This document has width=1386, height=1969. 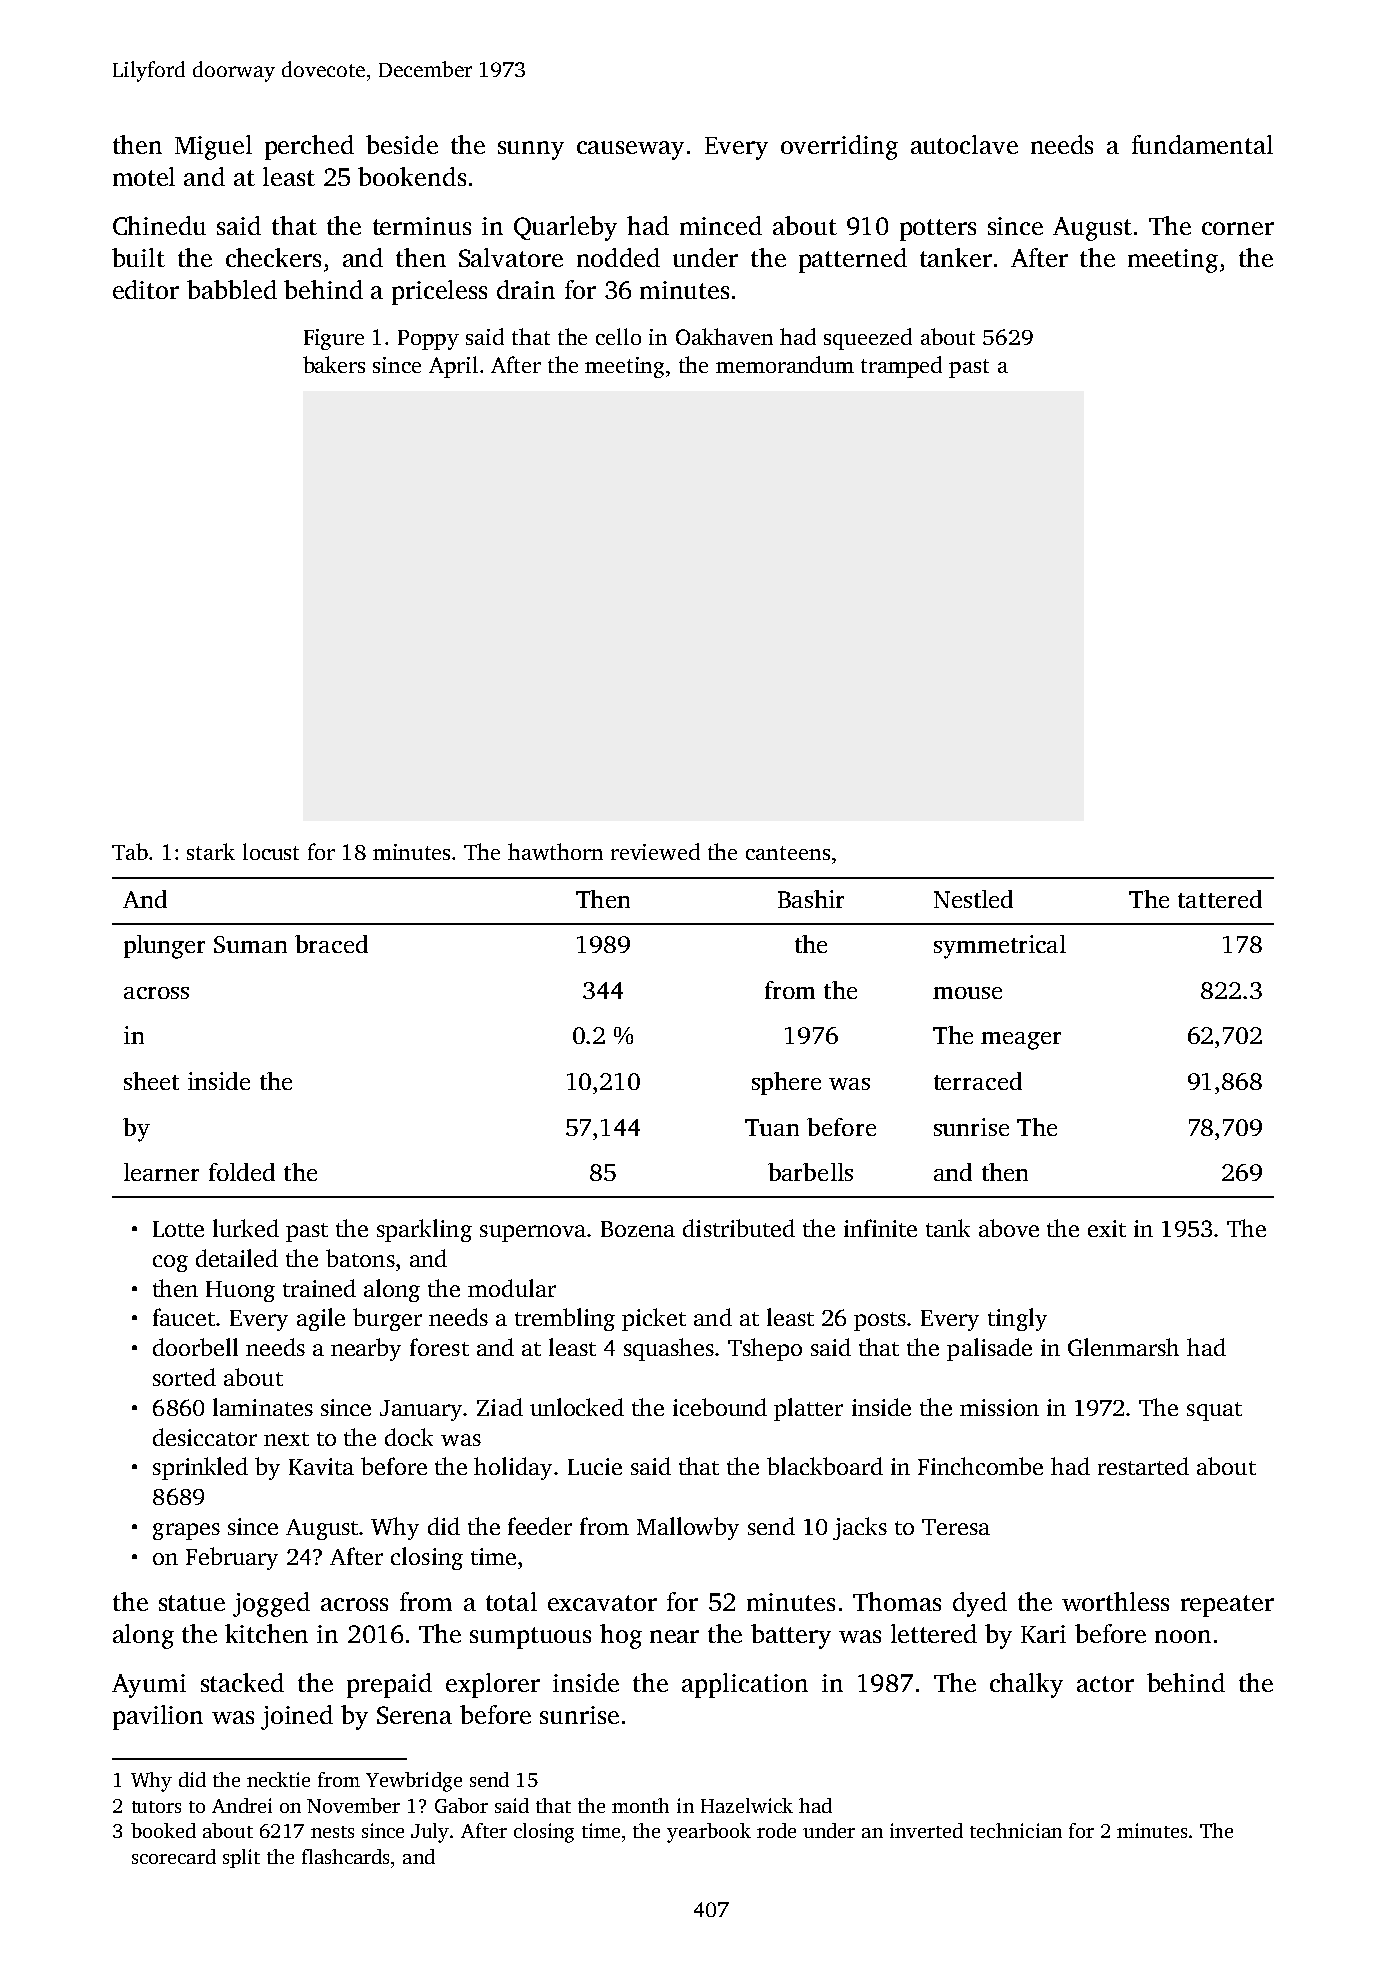 I want to click on hawthorn, so click(x=555, y=851).
